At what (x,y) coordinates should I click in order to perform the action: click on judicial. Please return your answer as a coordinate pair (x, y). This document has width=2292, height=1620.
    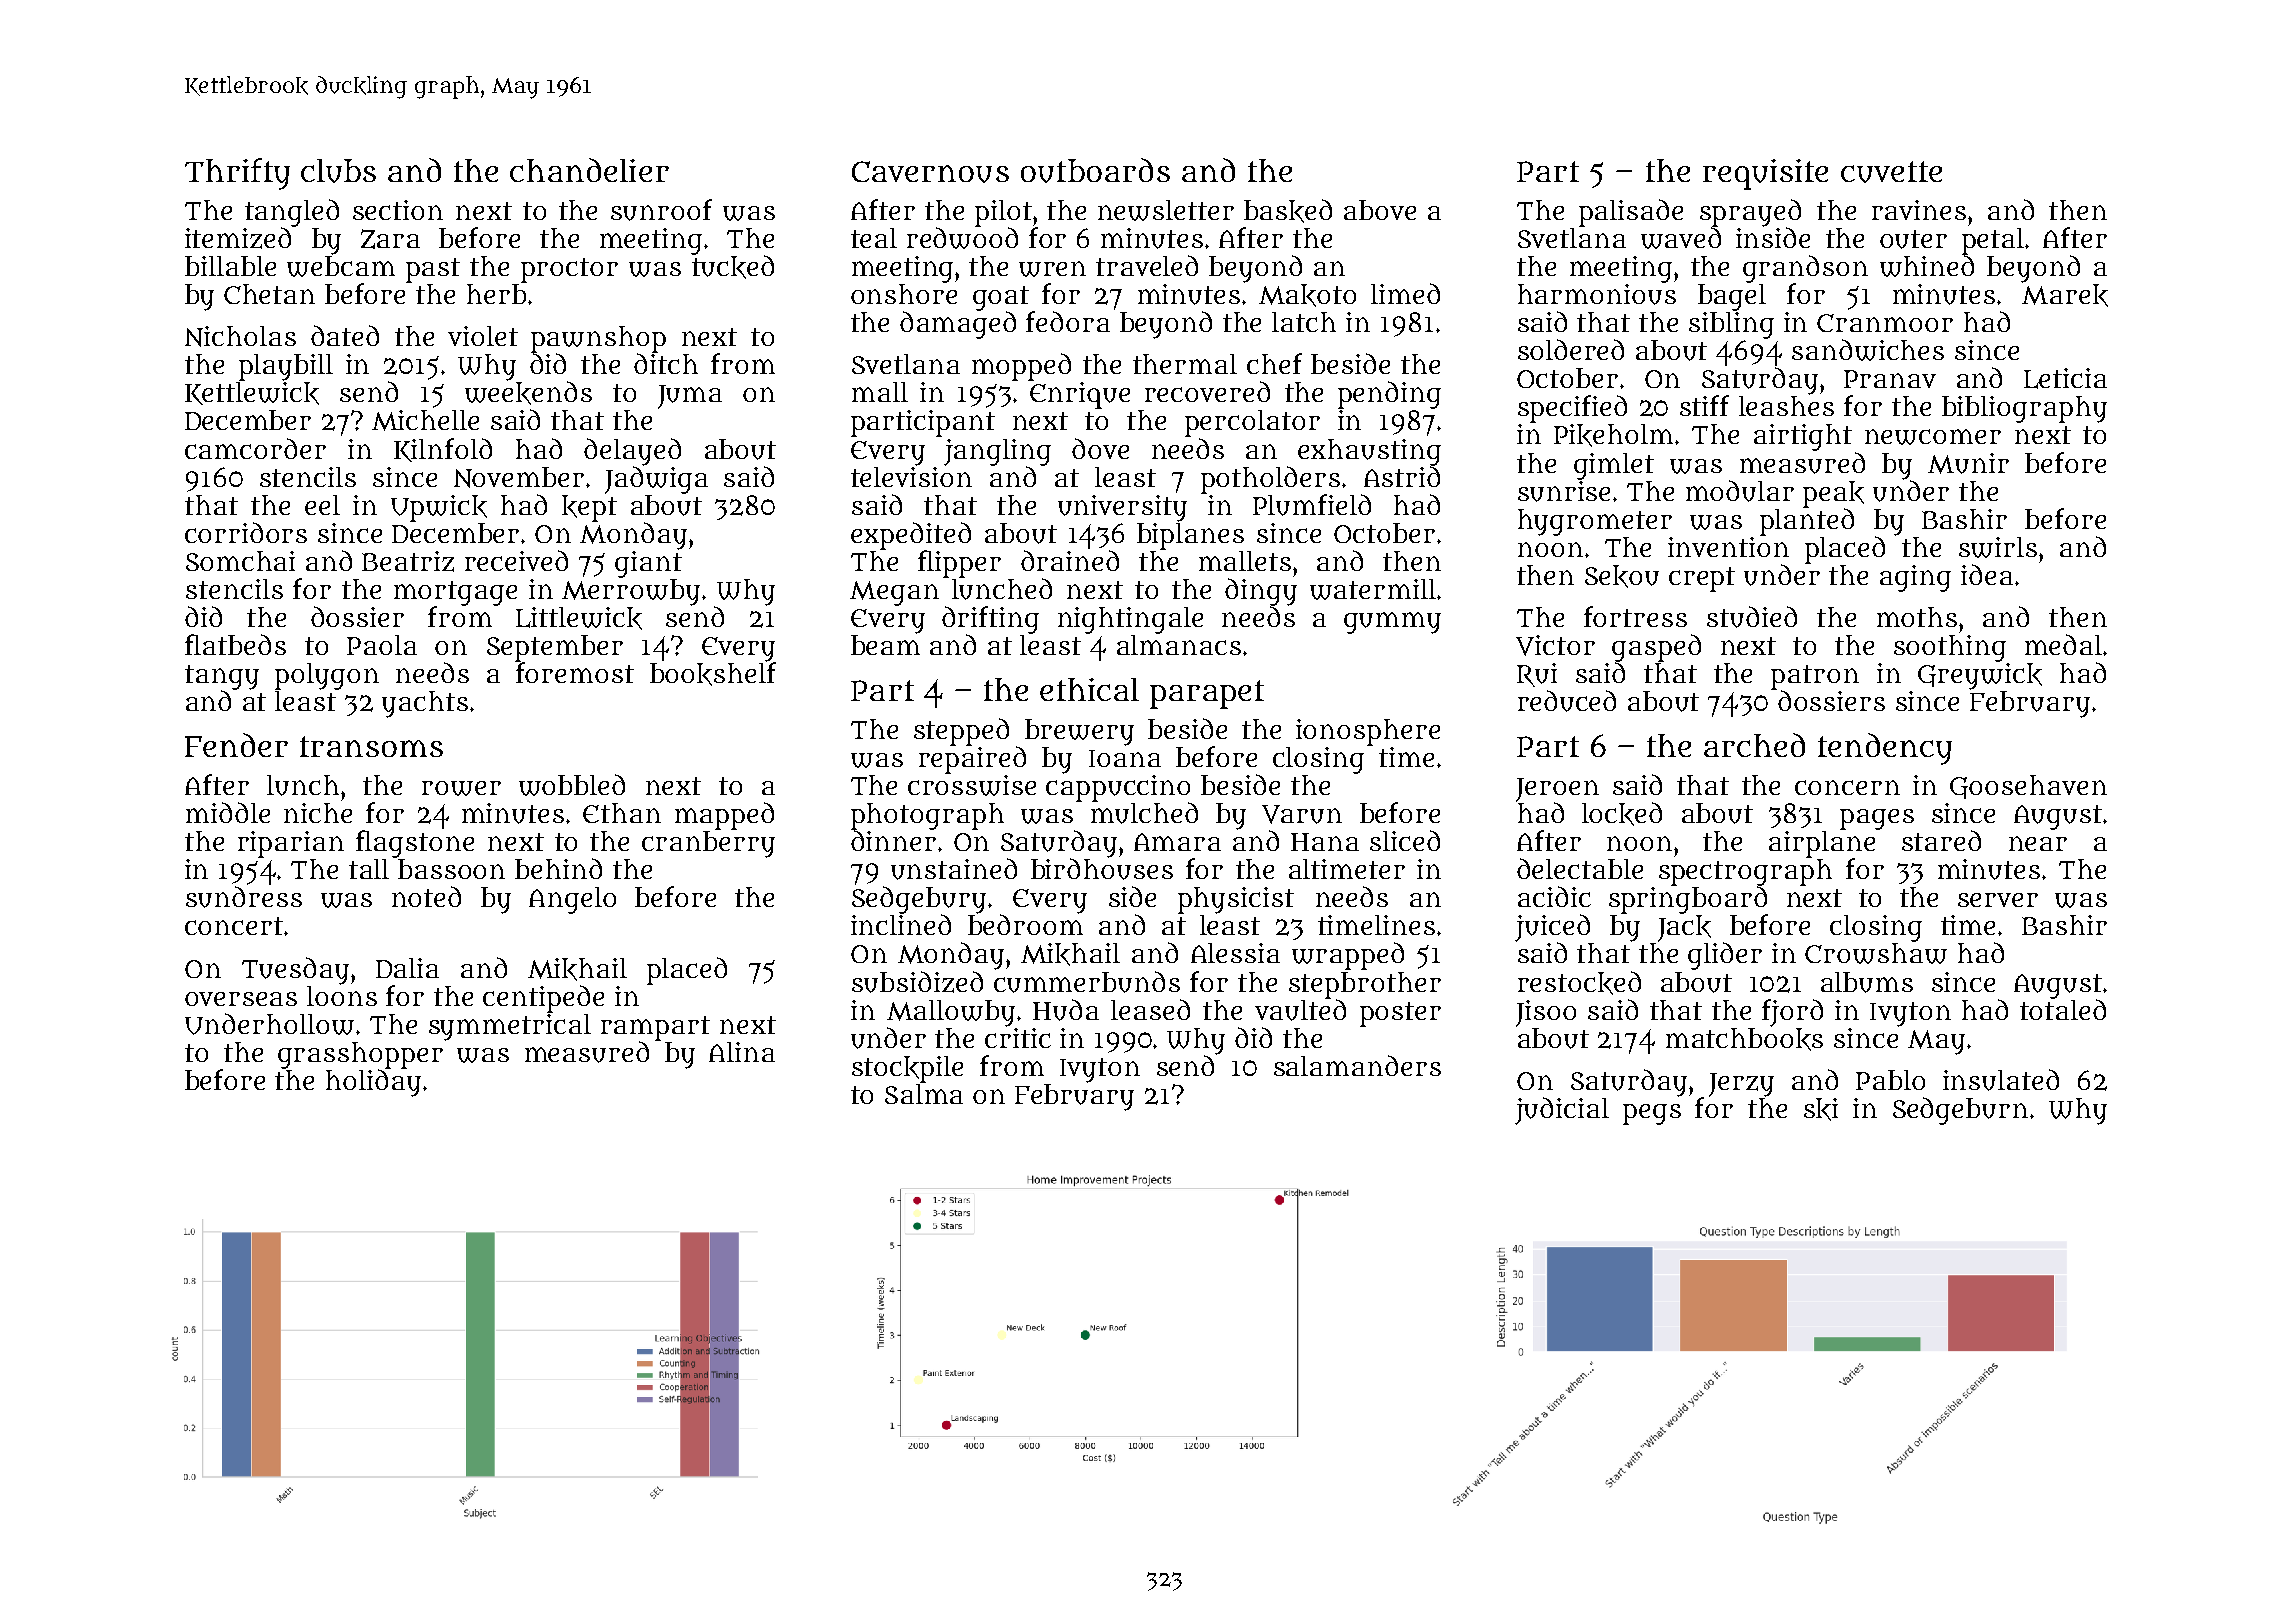
    Looking at the image, I should click on (1562, 1111).
